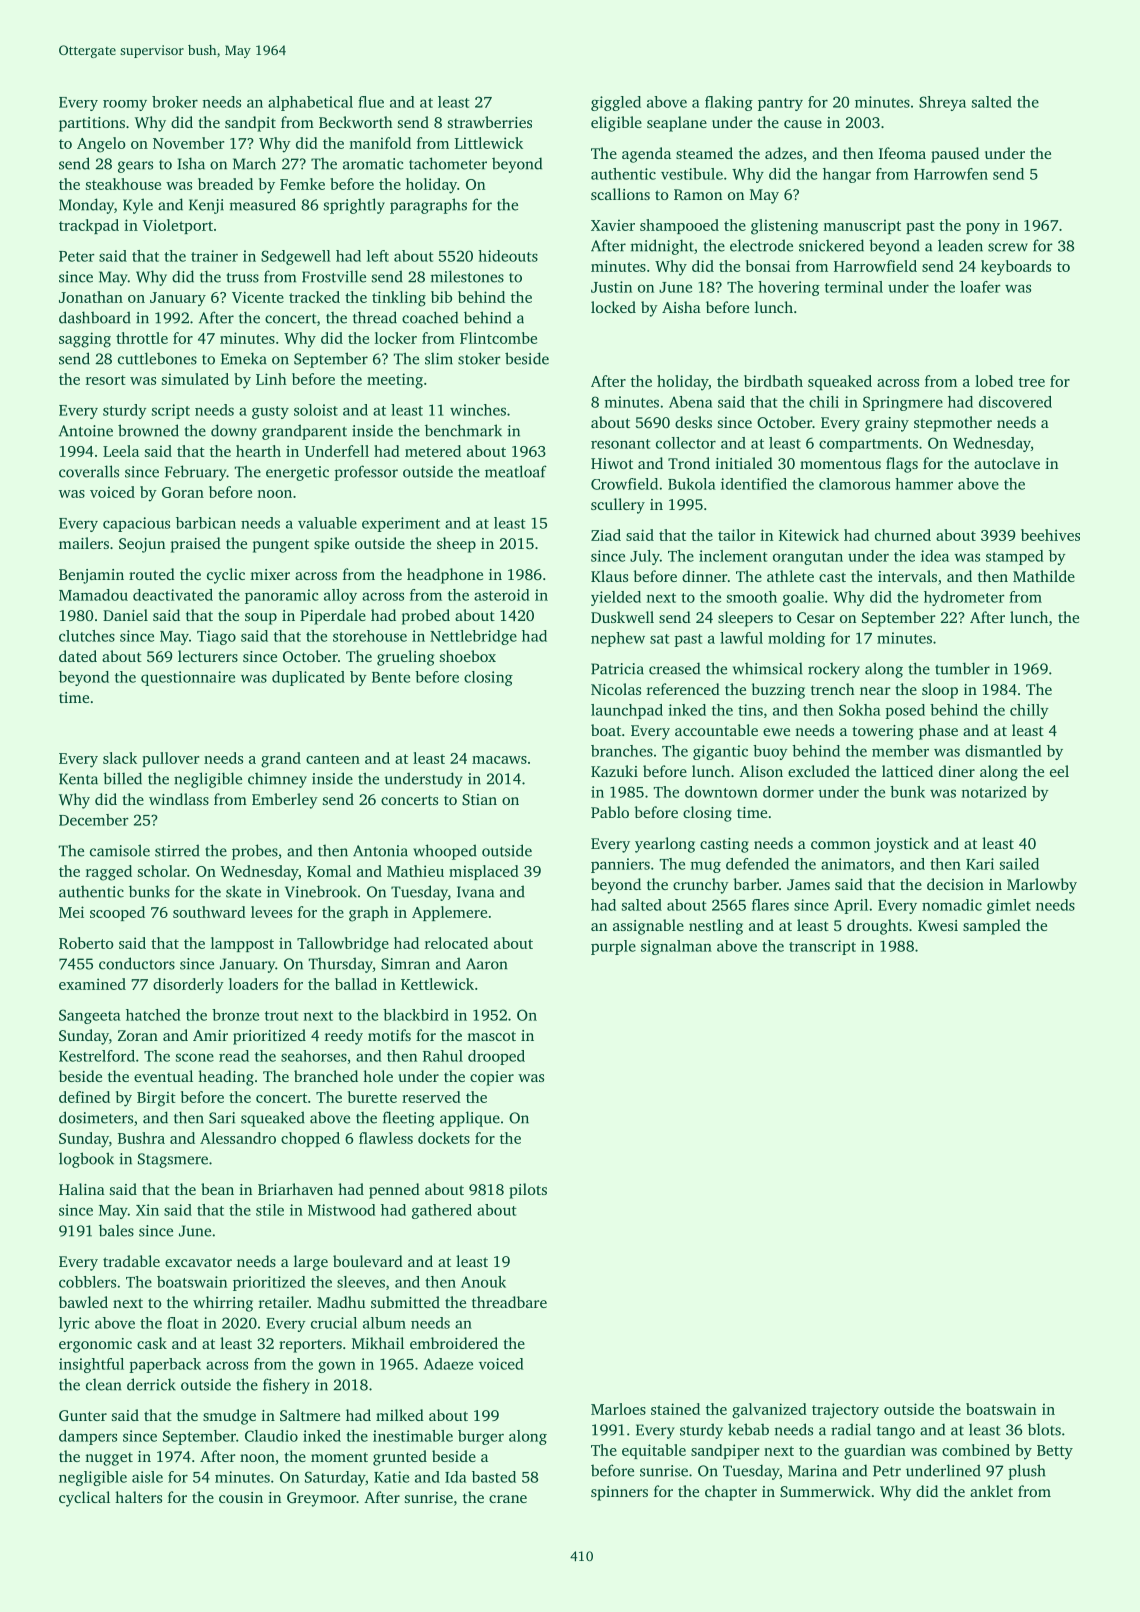 This document has width=1140, height=1612. I want to click on Linh, so click(271, 379).
